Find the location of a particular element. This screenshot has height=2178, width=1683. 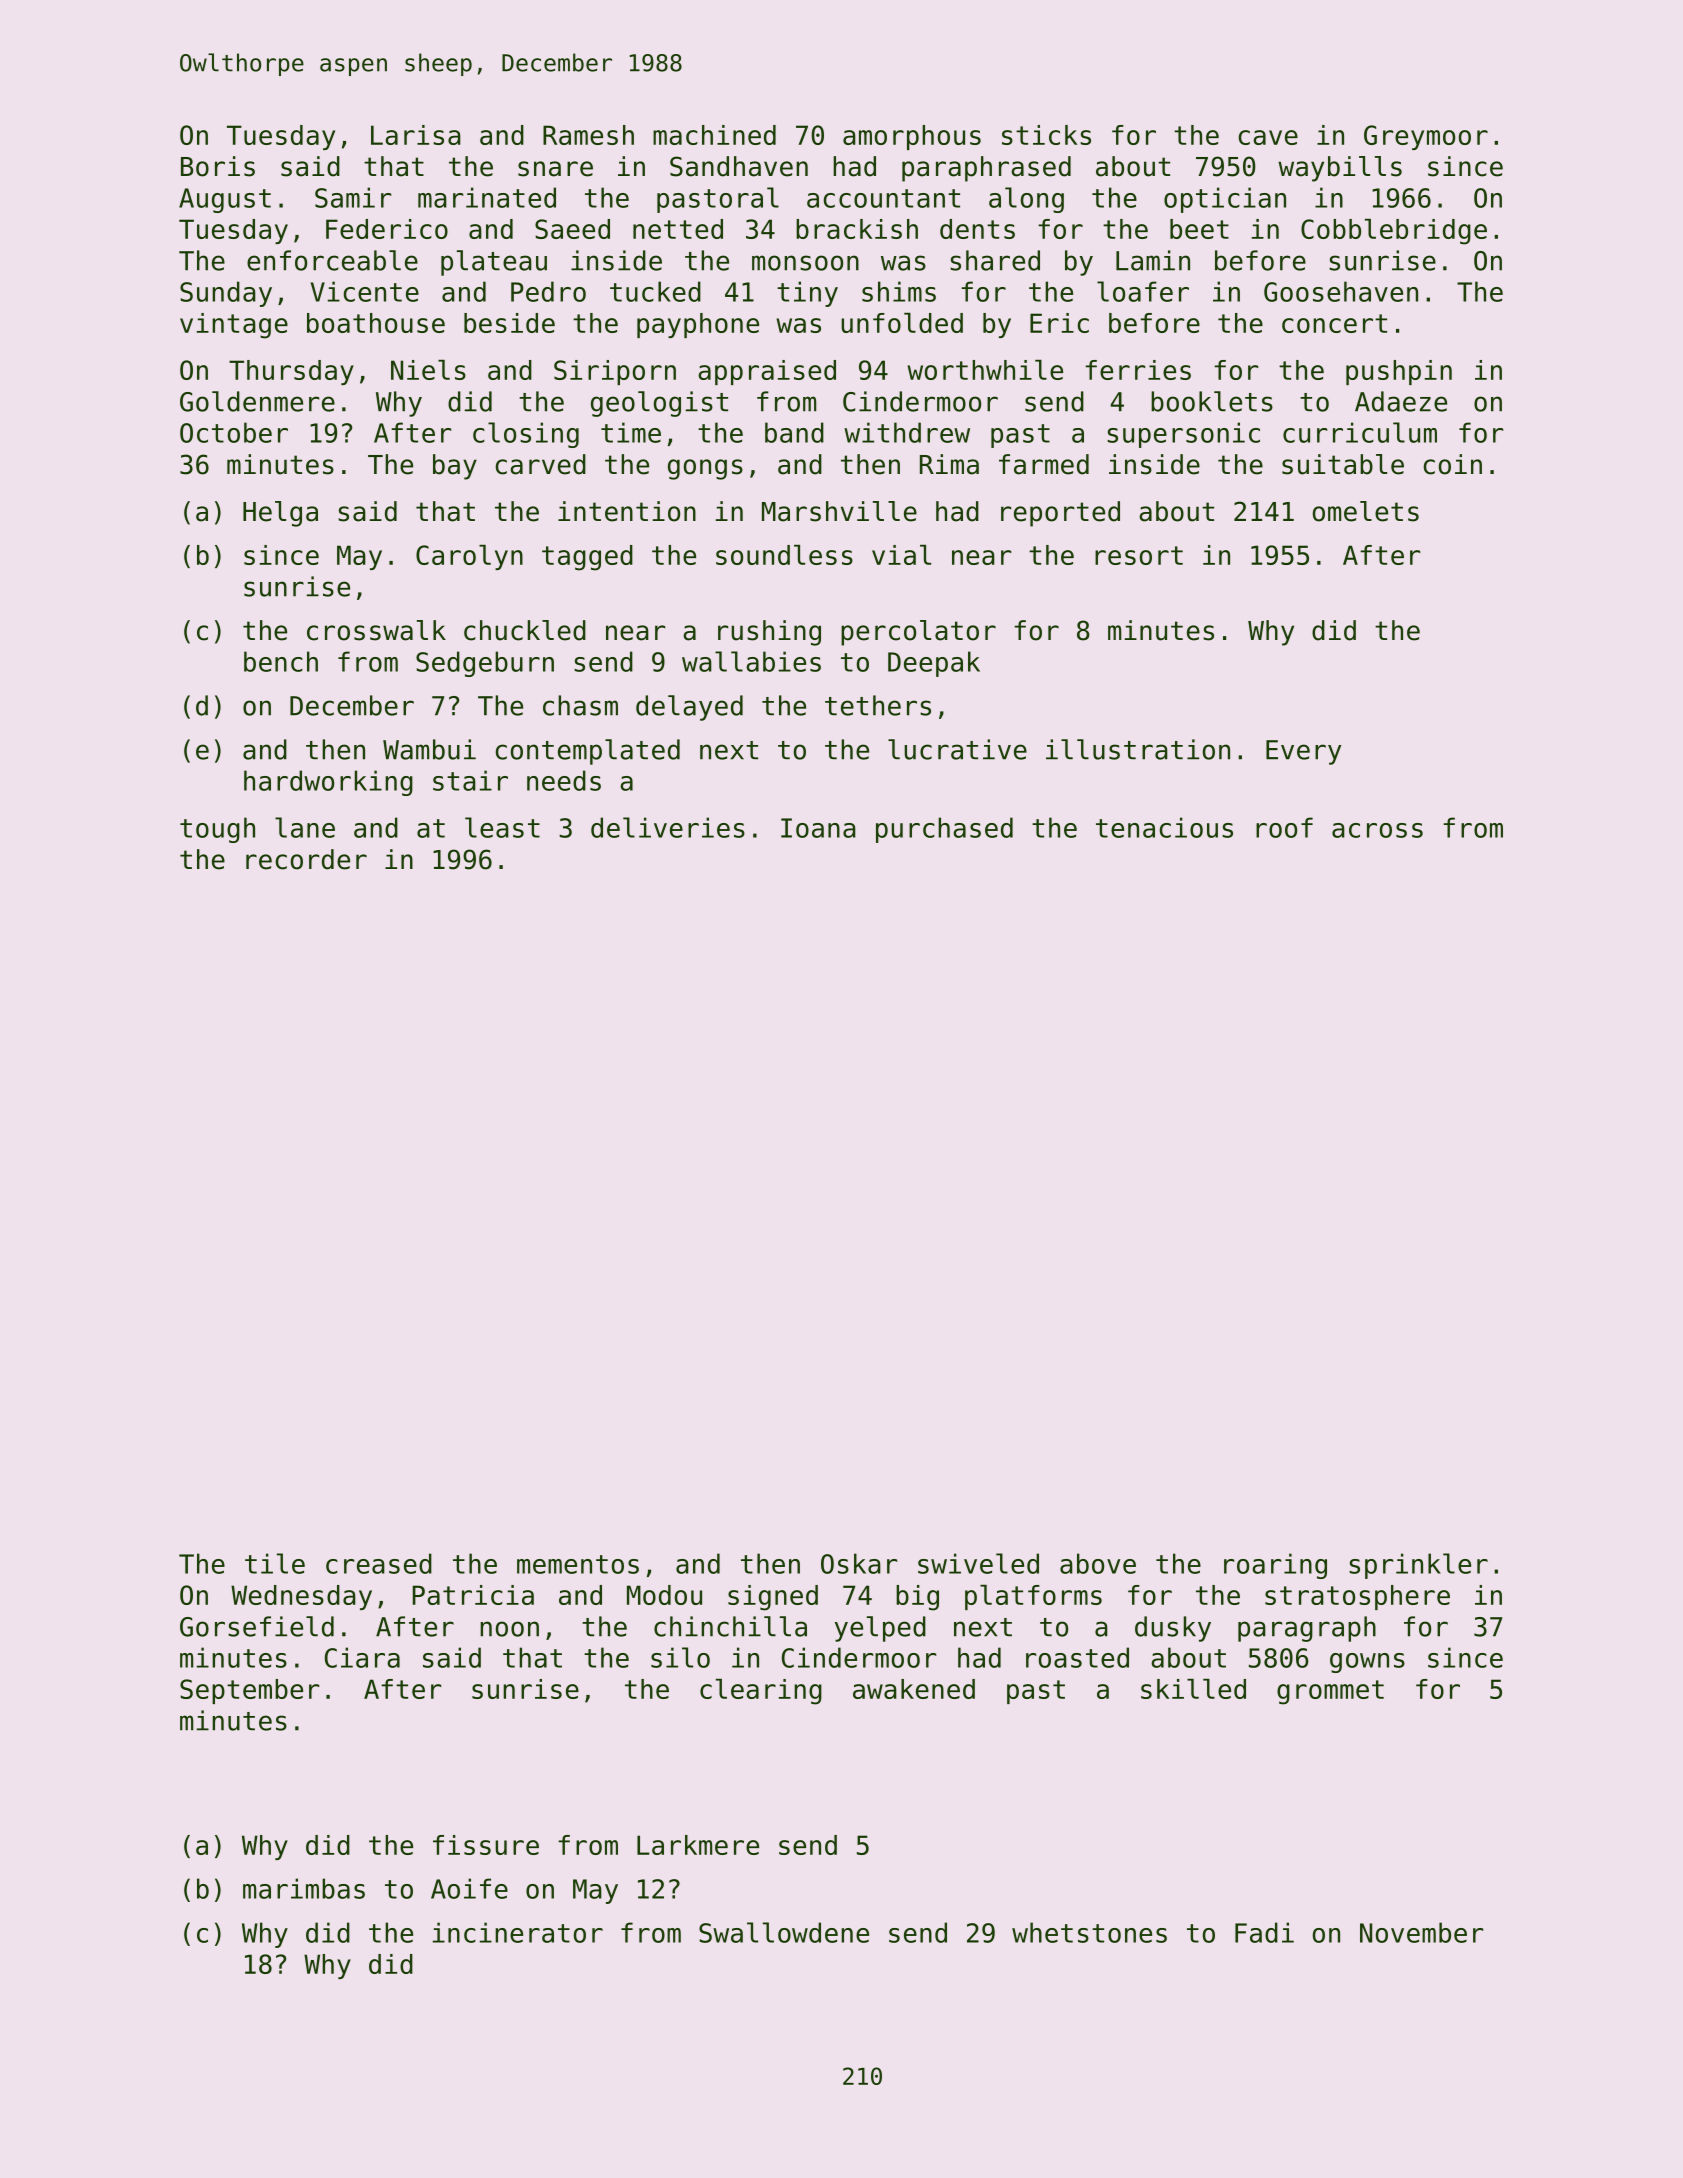

purchased is located at coordinates (944, 830).
